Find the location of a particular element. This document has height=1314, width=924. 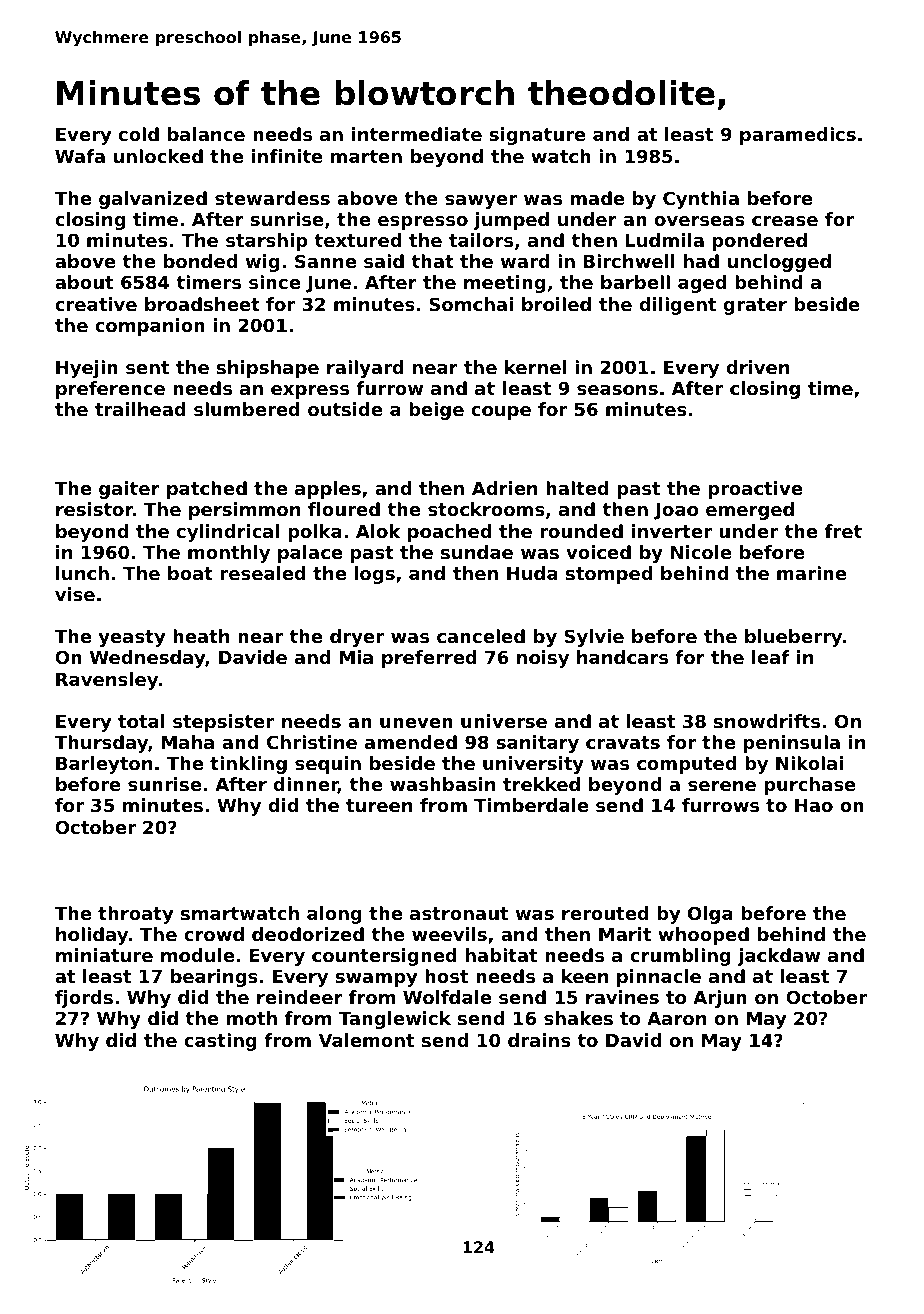

Nicole is located at coordinates (701, 552).
